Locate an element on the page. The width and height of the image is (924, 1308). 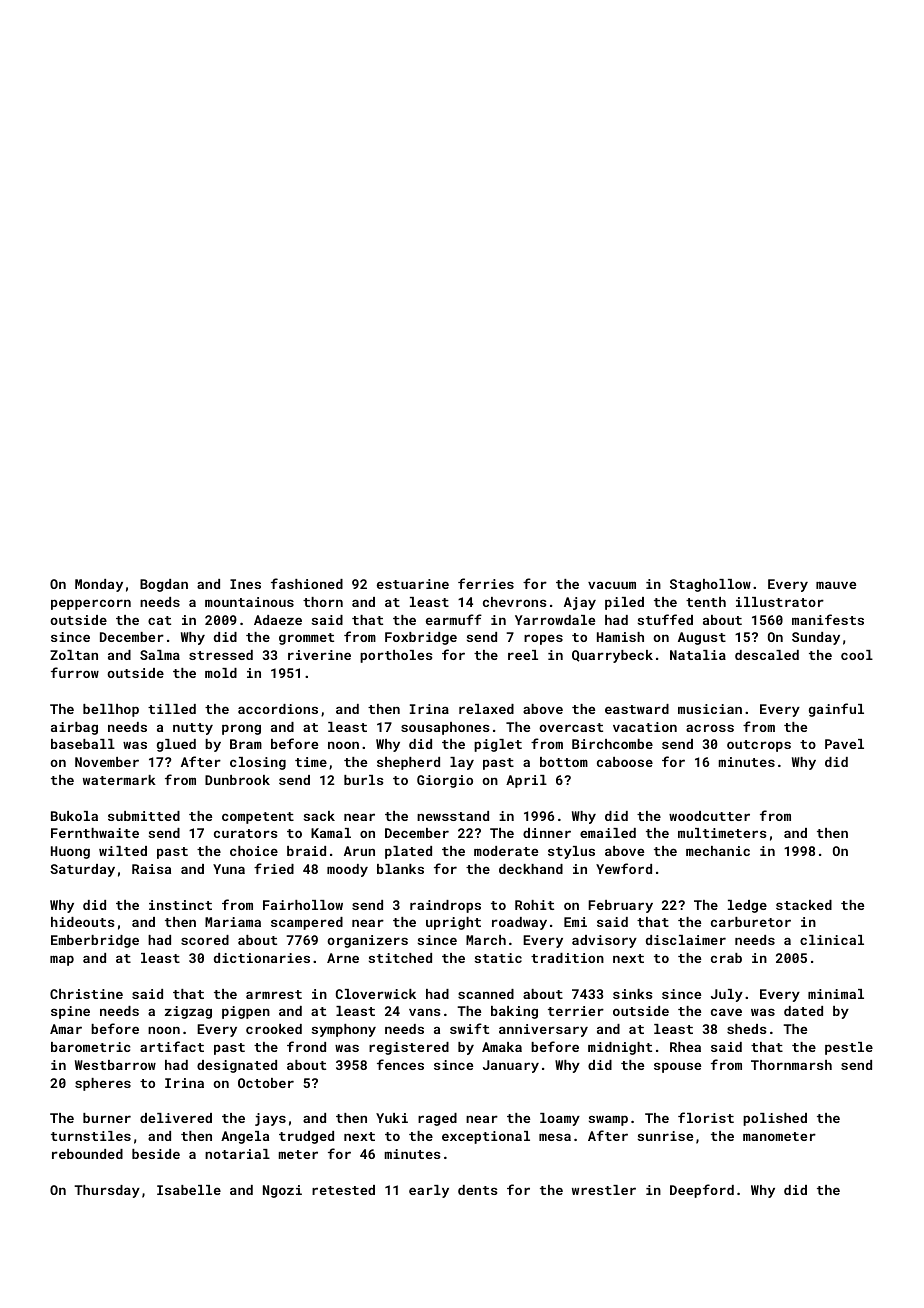
overcast is located at coordinates (571, 727).
